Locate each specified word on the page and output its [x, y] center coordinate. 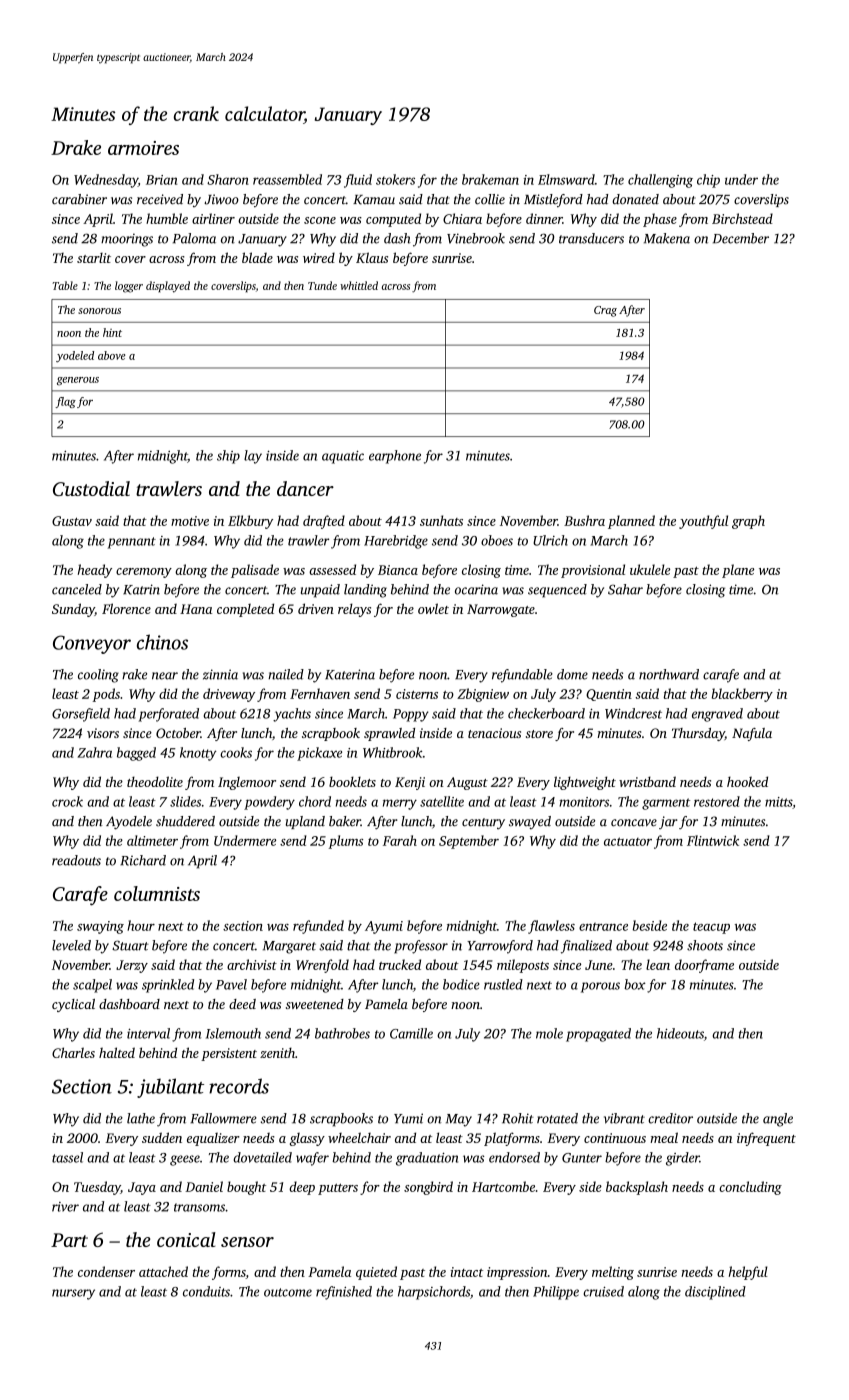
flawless [551, 927]
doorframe [704, 966]
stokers [395, 179]
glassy [307, 1139]
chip [708, 181]
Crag [605, 311]
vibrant [624, 1118]
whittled [359, 285]
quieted [376, 1273]
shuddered [185, 821]
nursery [73, 1294]
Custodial [91, 488]
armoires [143, 148]
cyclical [73, 1005]
